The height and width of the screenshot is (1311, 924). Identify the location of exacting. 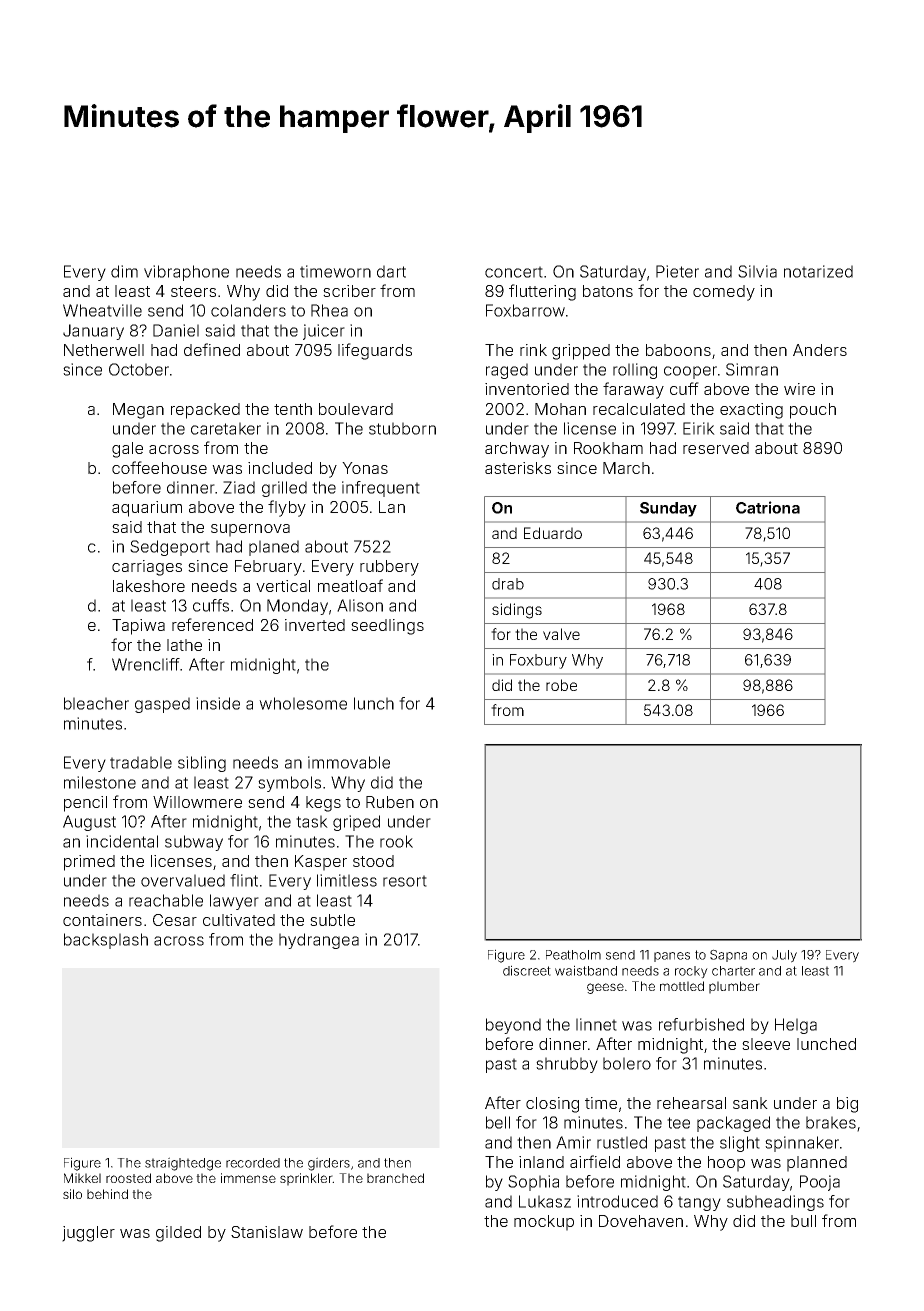
(751, 411).
